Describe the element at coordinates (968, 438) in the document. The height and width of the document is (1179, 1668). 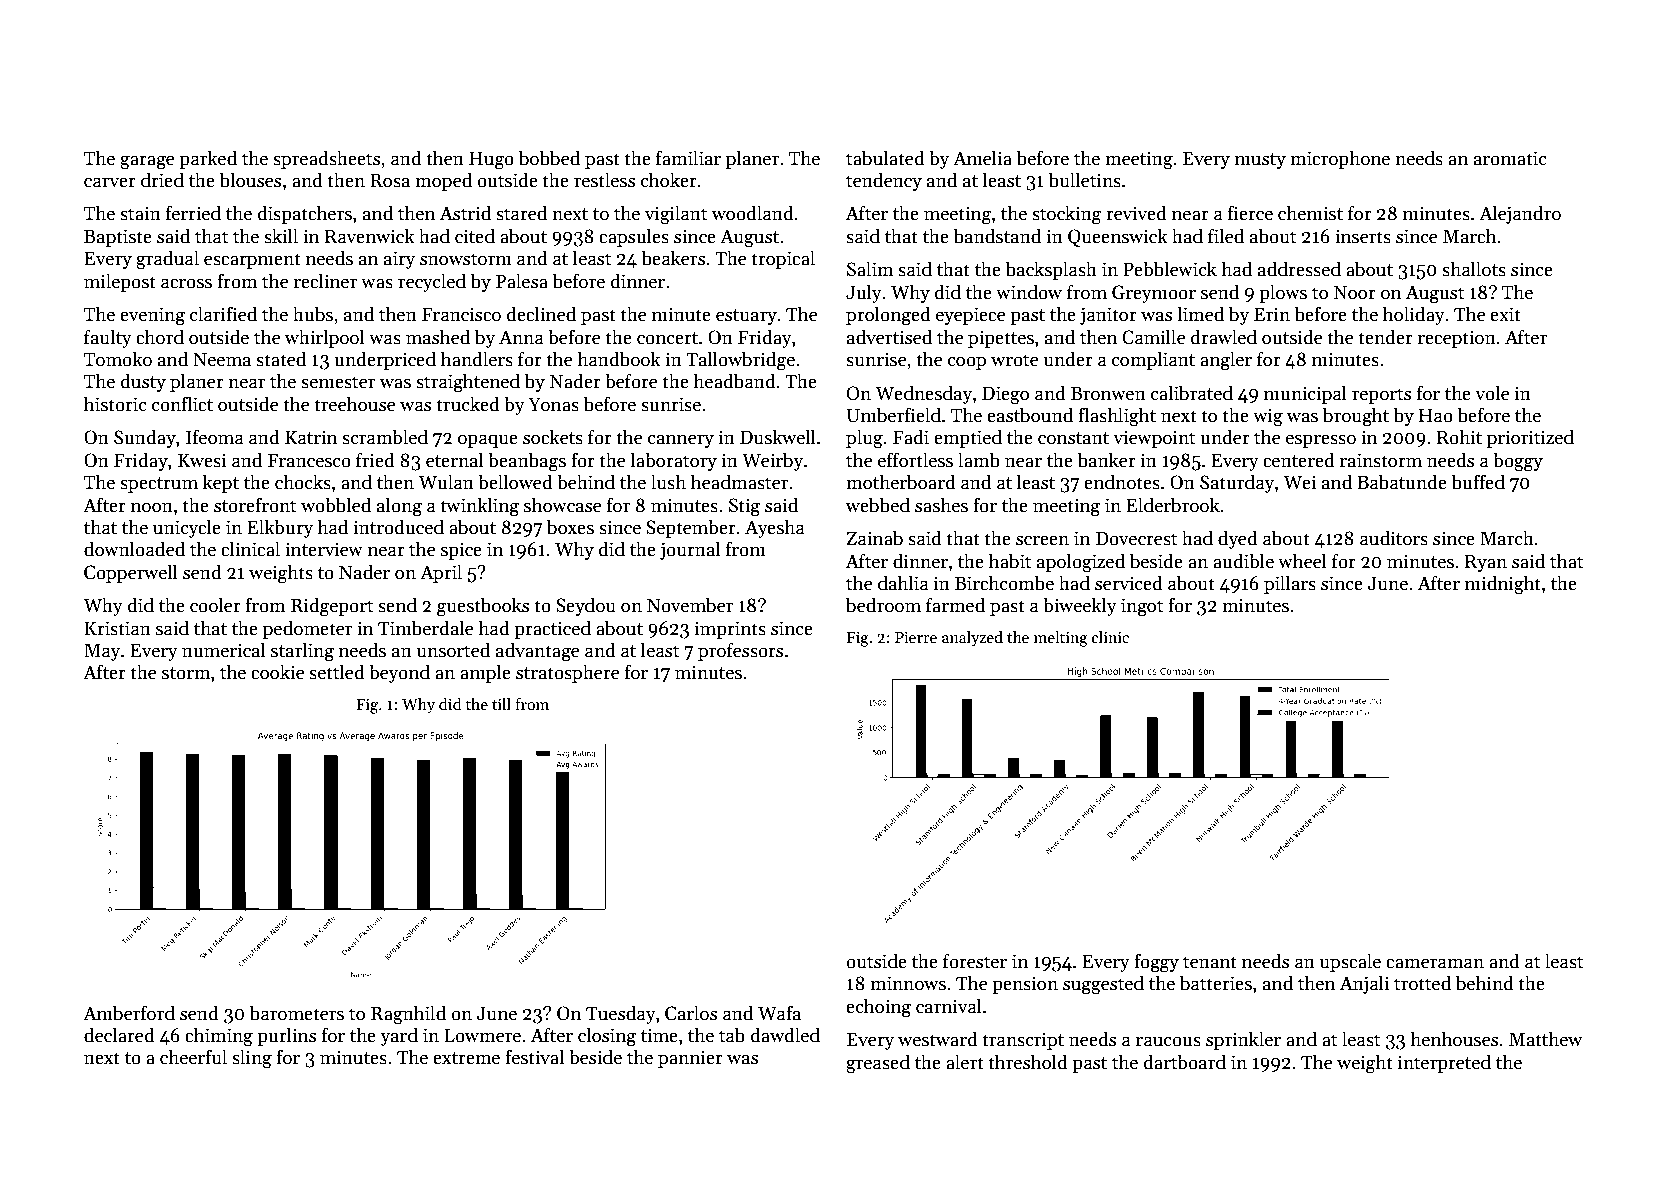
I see `emptied` at that location.
